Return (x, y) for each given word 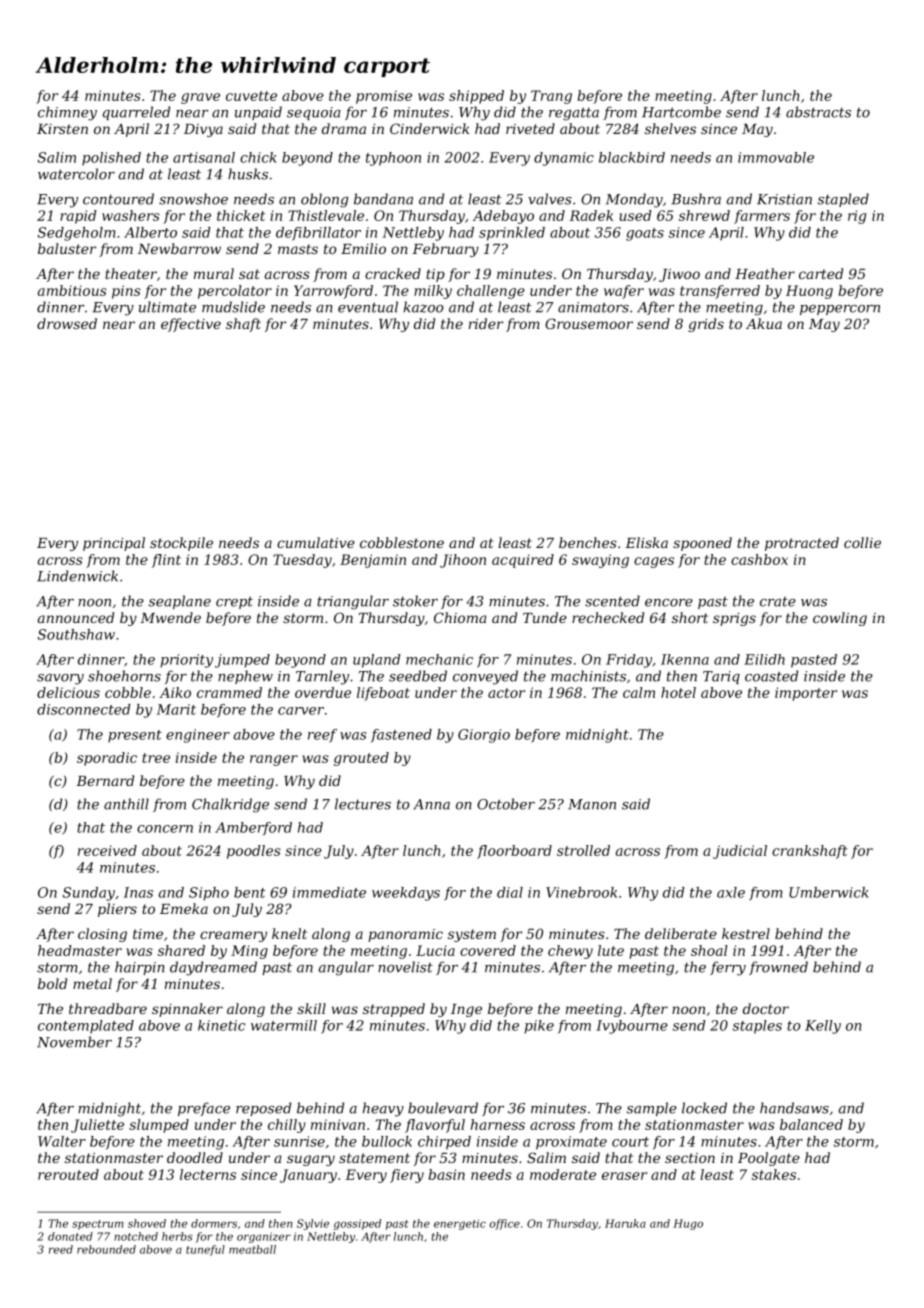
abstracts (818, 112)
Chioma (460, 617)
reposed (263, 1109)
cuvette (251, 96)
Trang (551, 97)
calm (639, 692)
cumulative (316, 542)
